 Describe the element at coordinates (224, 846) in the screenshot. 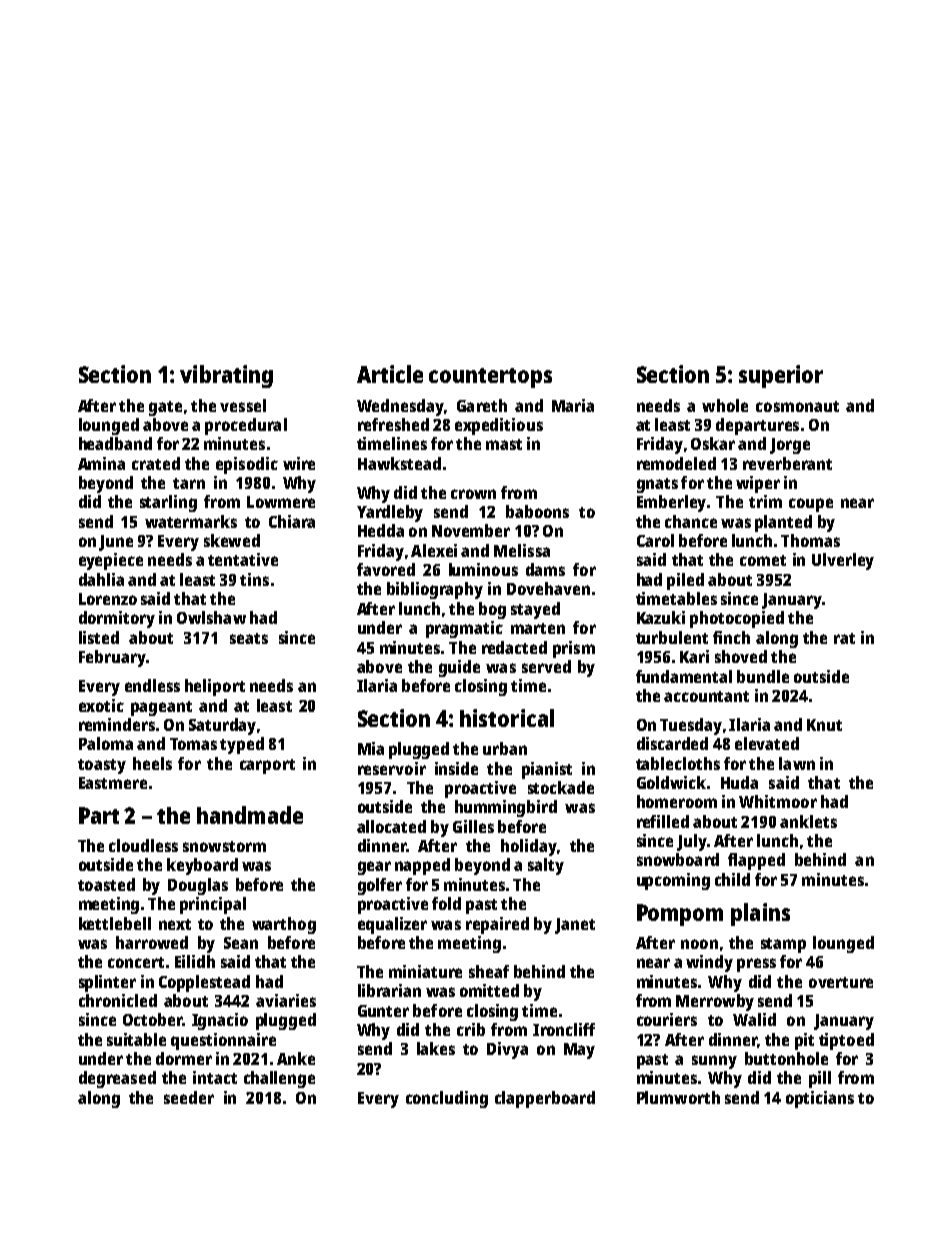

I see `snowstorm` at that location.
